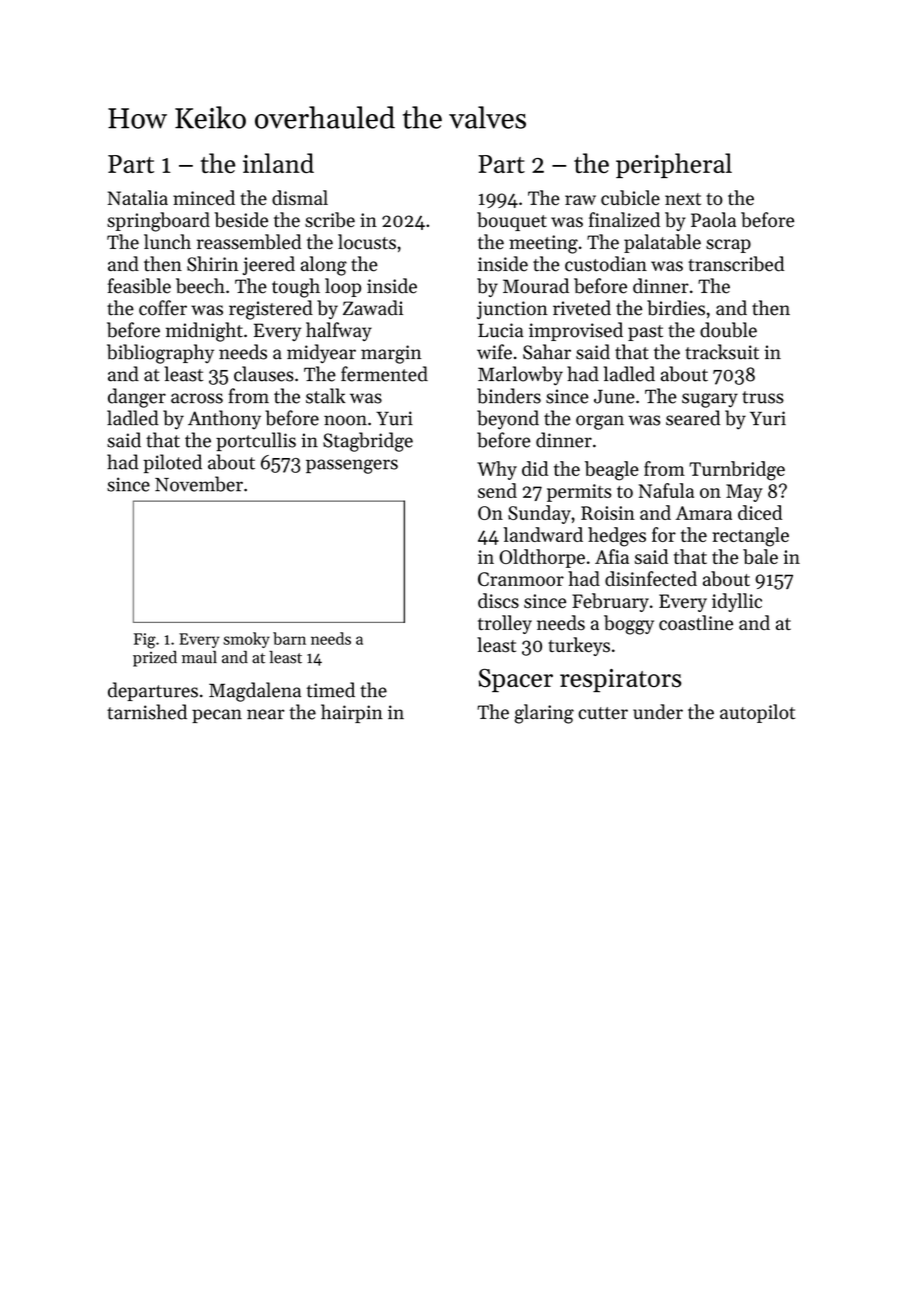  I want to click on danger, so click(137, 398).
